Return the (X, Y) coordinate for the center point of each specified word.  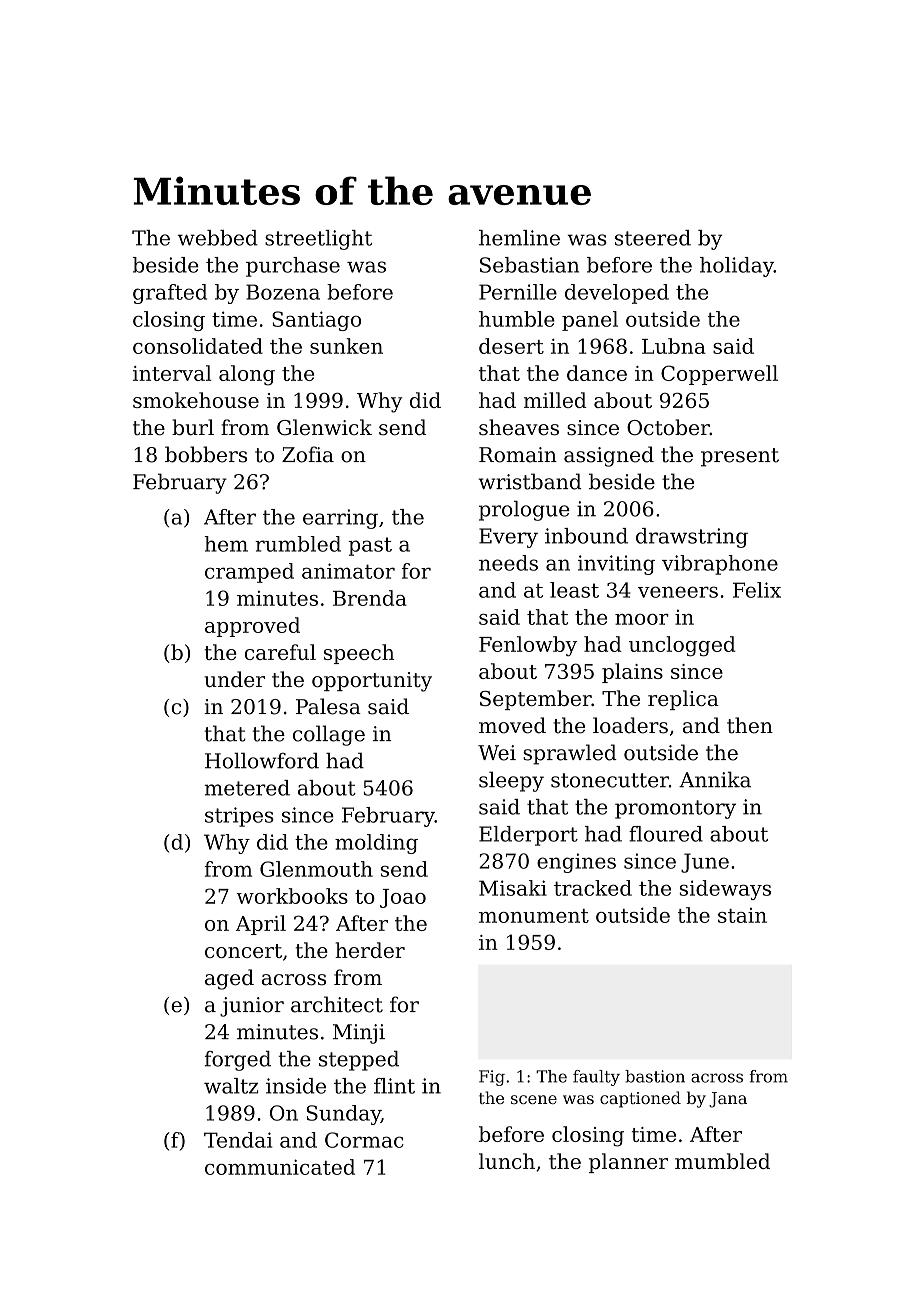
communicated (280, 1167)
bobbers (206, 454)
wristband (530, 481)
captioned (640, 1099)
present (740, 457)
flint (394, 1086)
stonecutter (610, 780)
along (247, 375)
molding (376, 844)
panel (590, 321)
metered (247, 788)
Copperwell (719, 375)
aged (229, 979)
